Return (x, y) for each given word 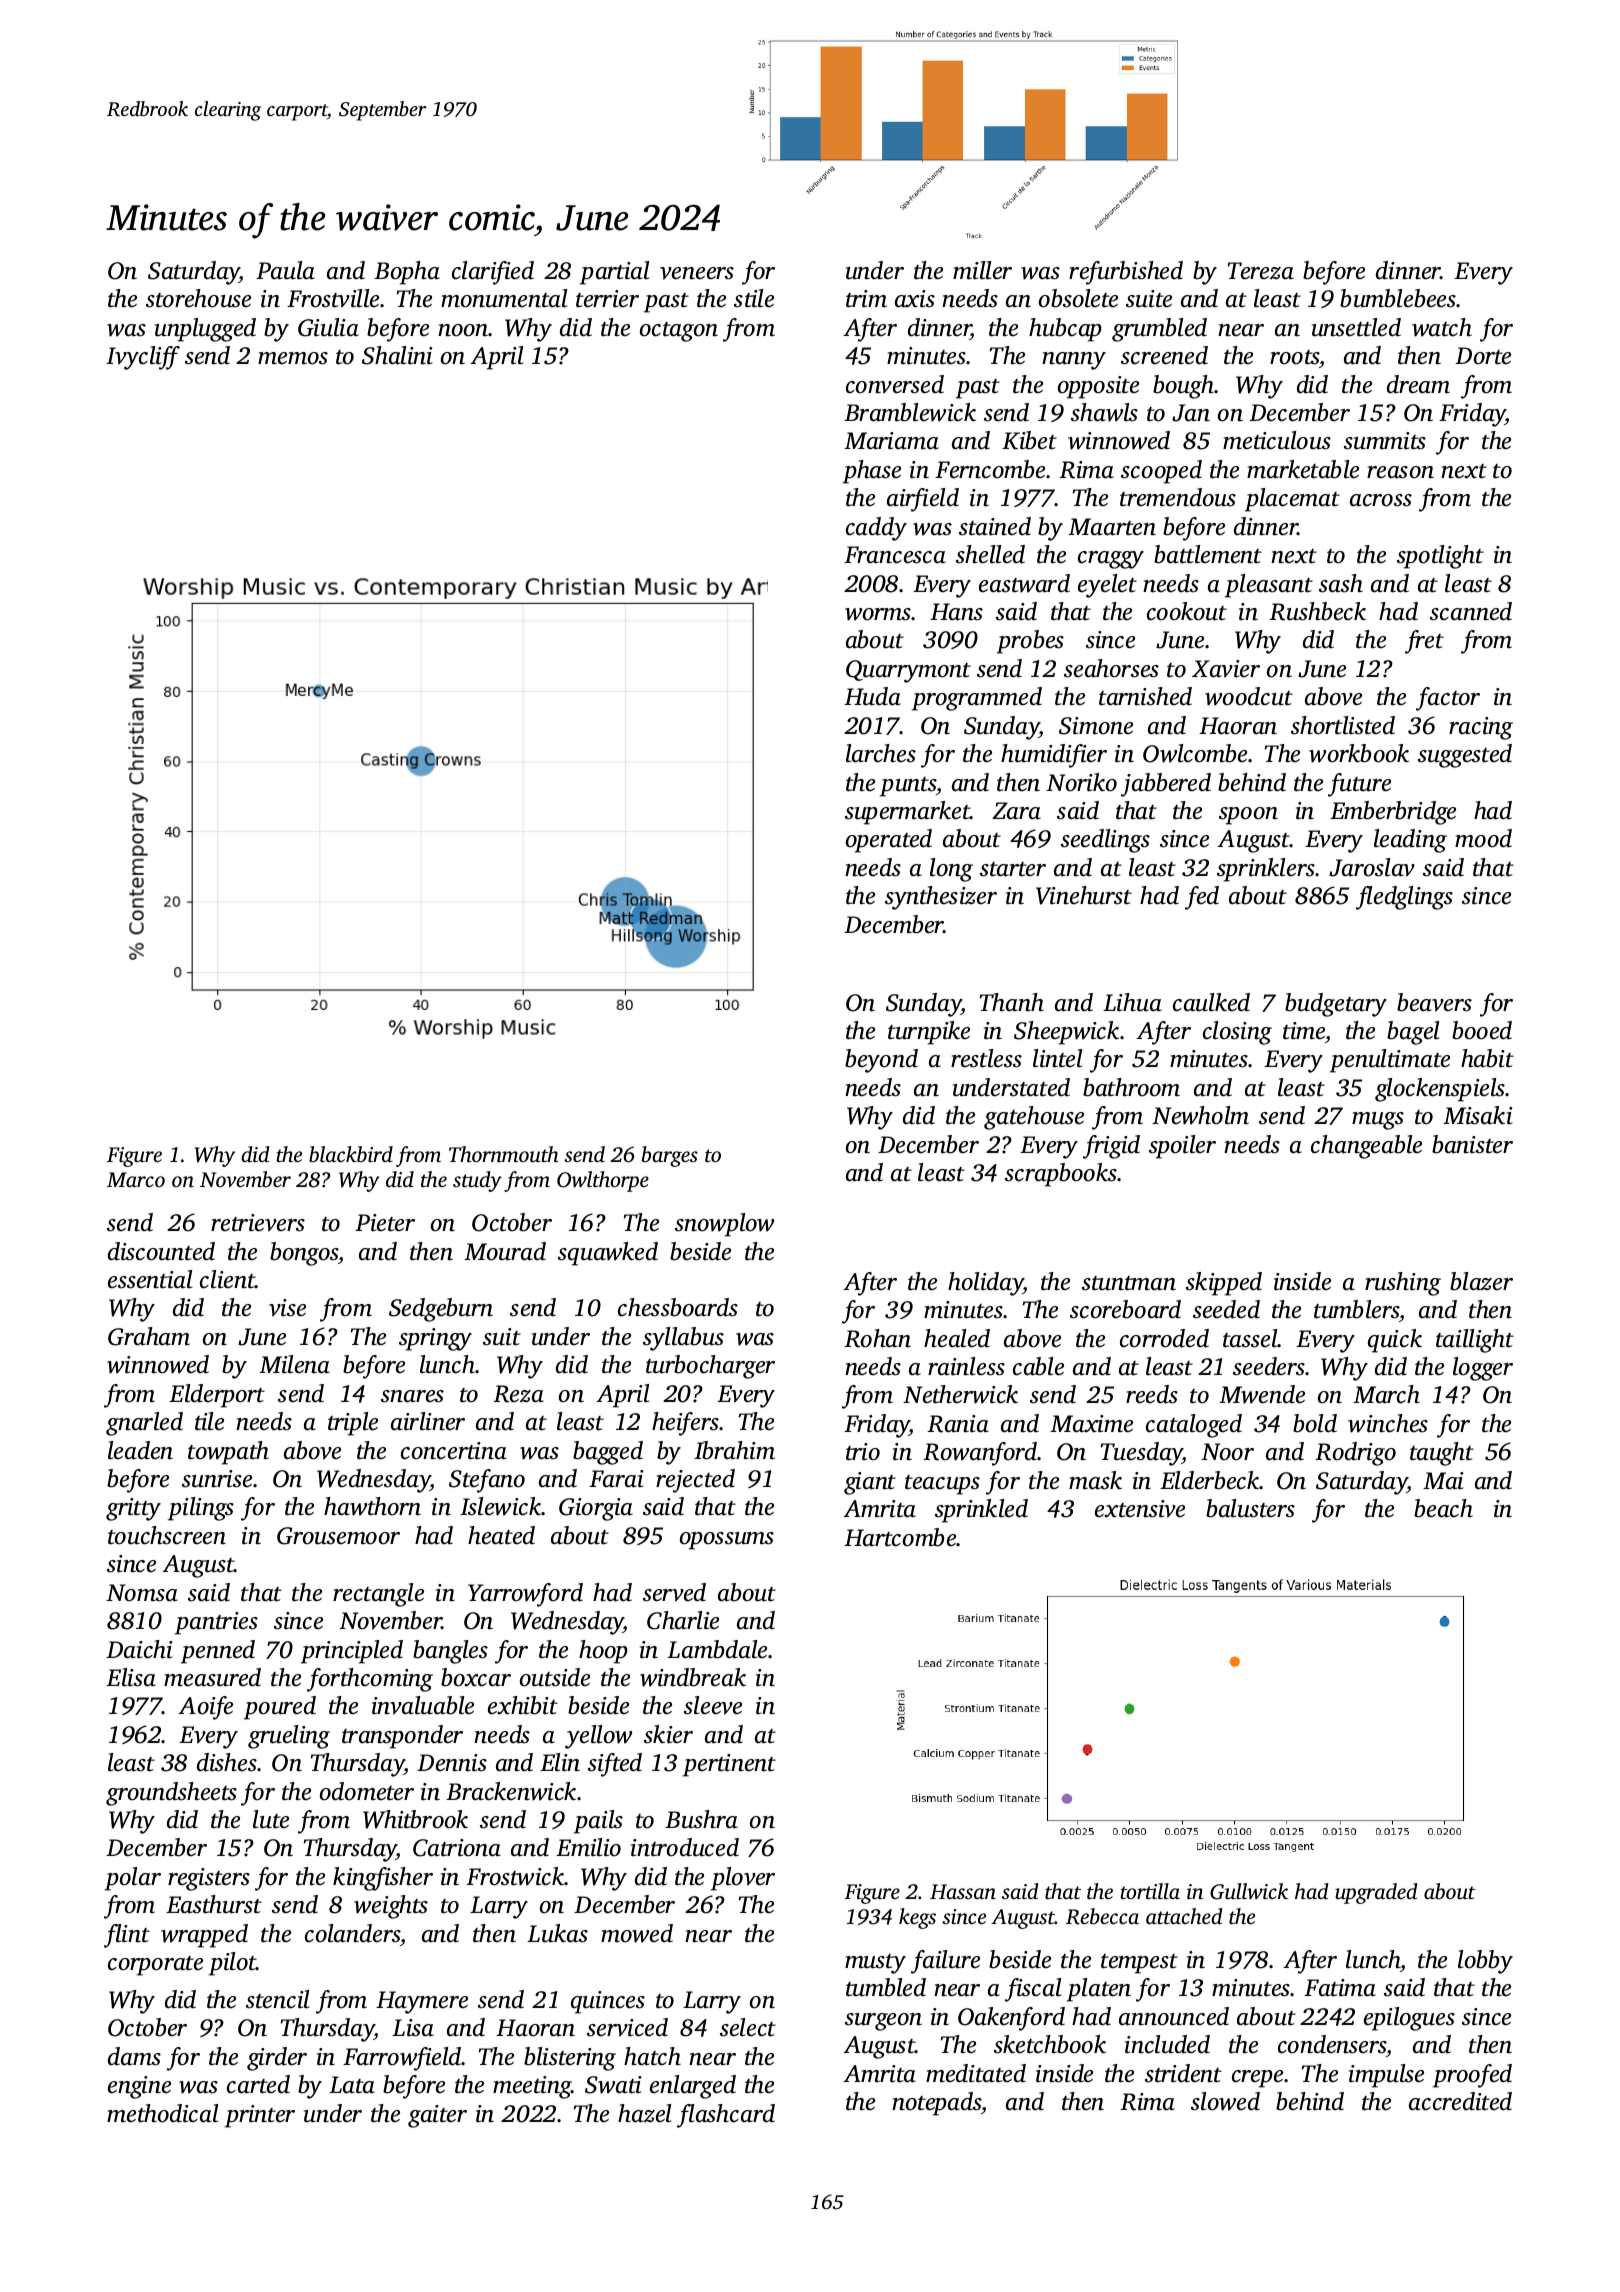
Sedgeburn (441, 1310)
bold (1315, 1423)
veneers (697, 273)
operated (889, 841)
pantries (216, 1623)
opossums (727, 1541)
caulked (1211, 1002)
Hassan (963, 1891)
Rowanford (980, 1454)
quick (1395, 1341)
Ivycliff (143, 358)
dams (134, 2056)
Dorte (1483, 356)
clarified (493, 273)
